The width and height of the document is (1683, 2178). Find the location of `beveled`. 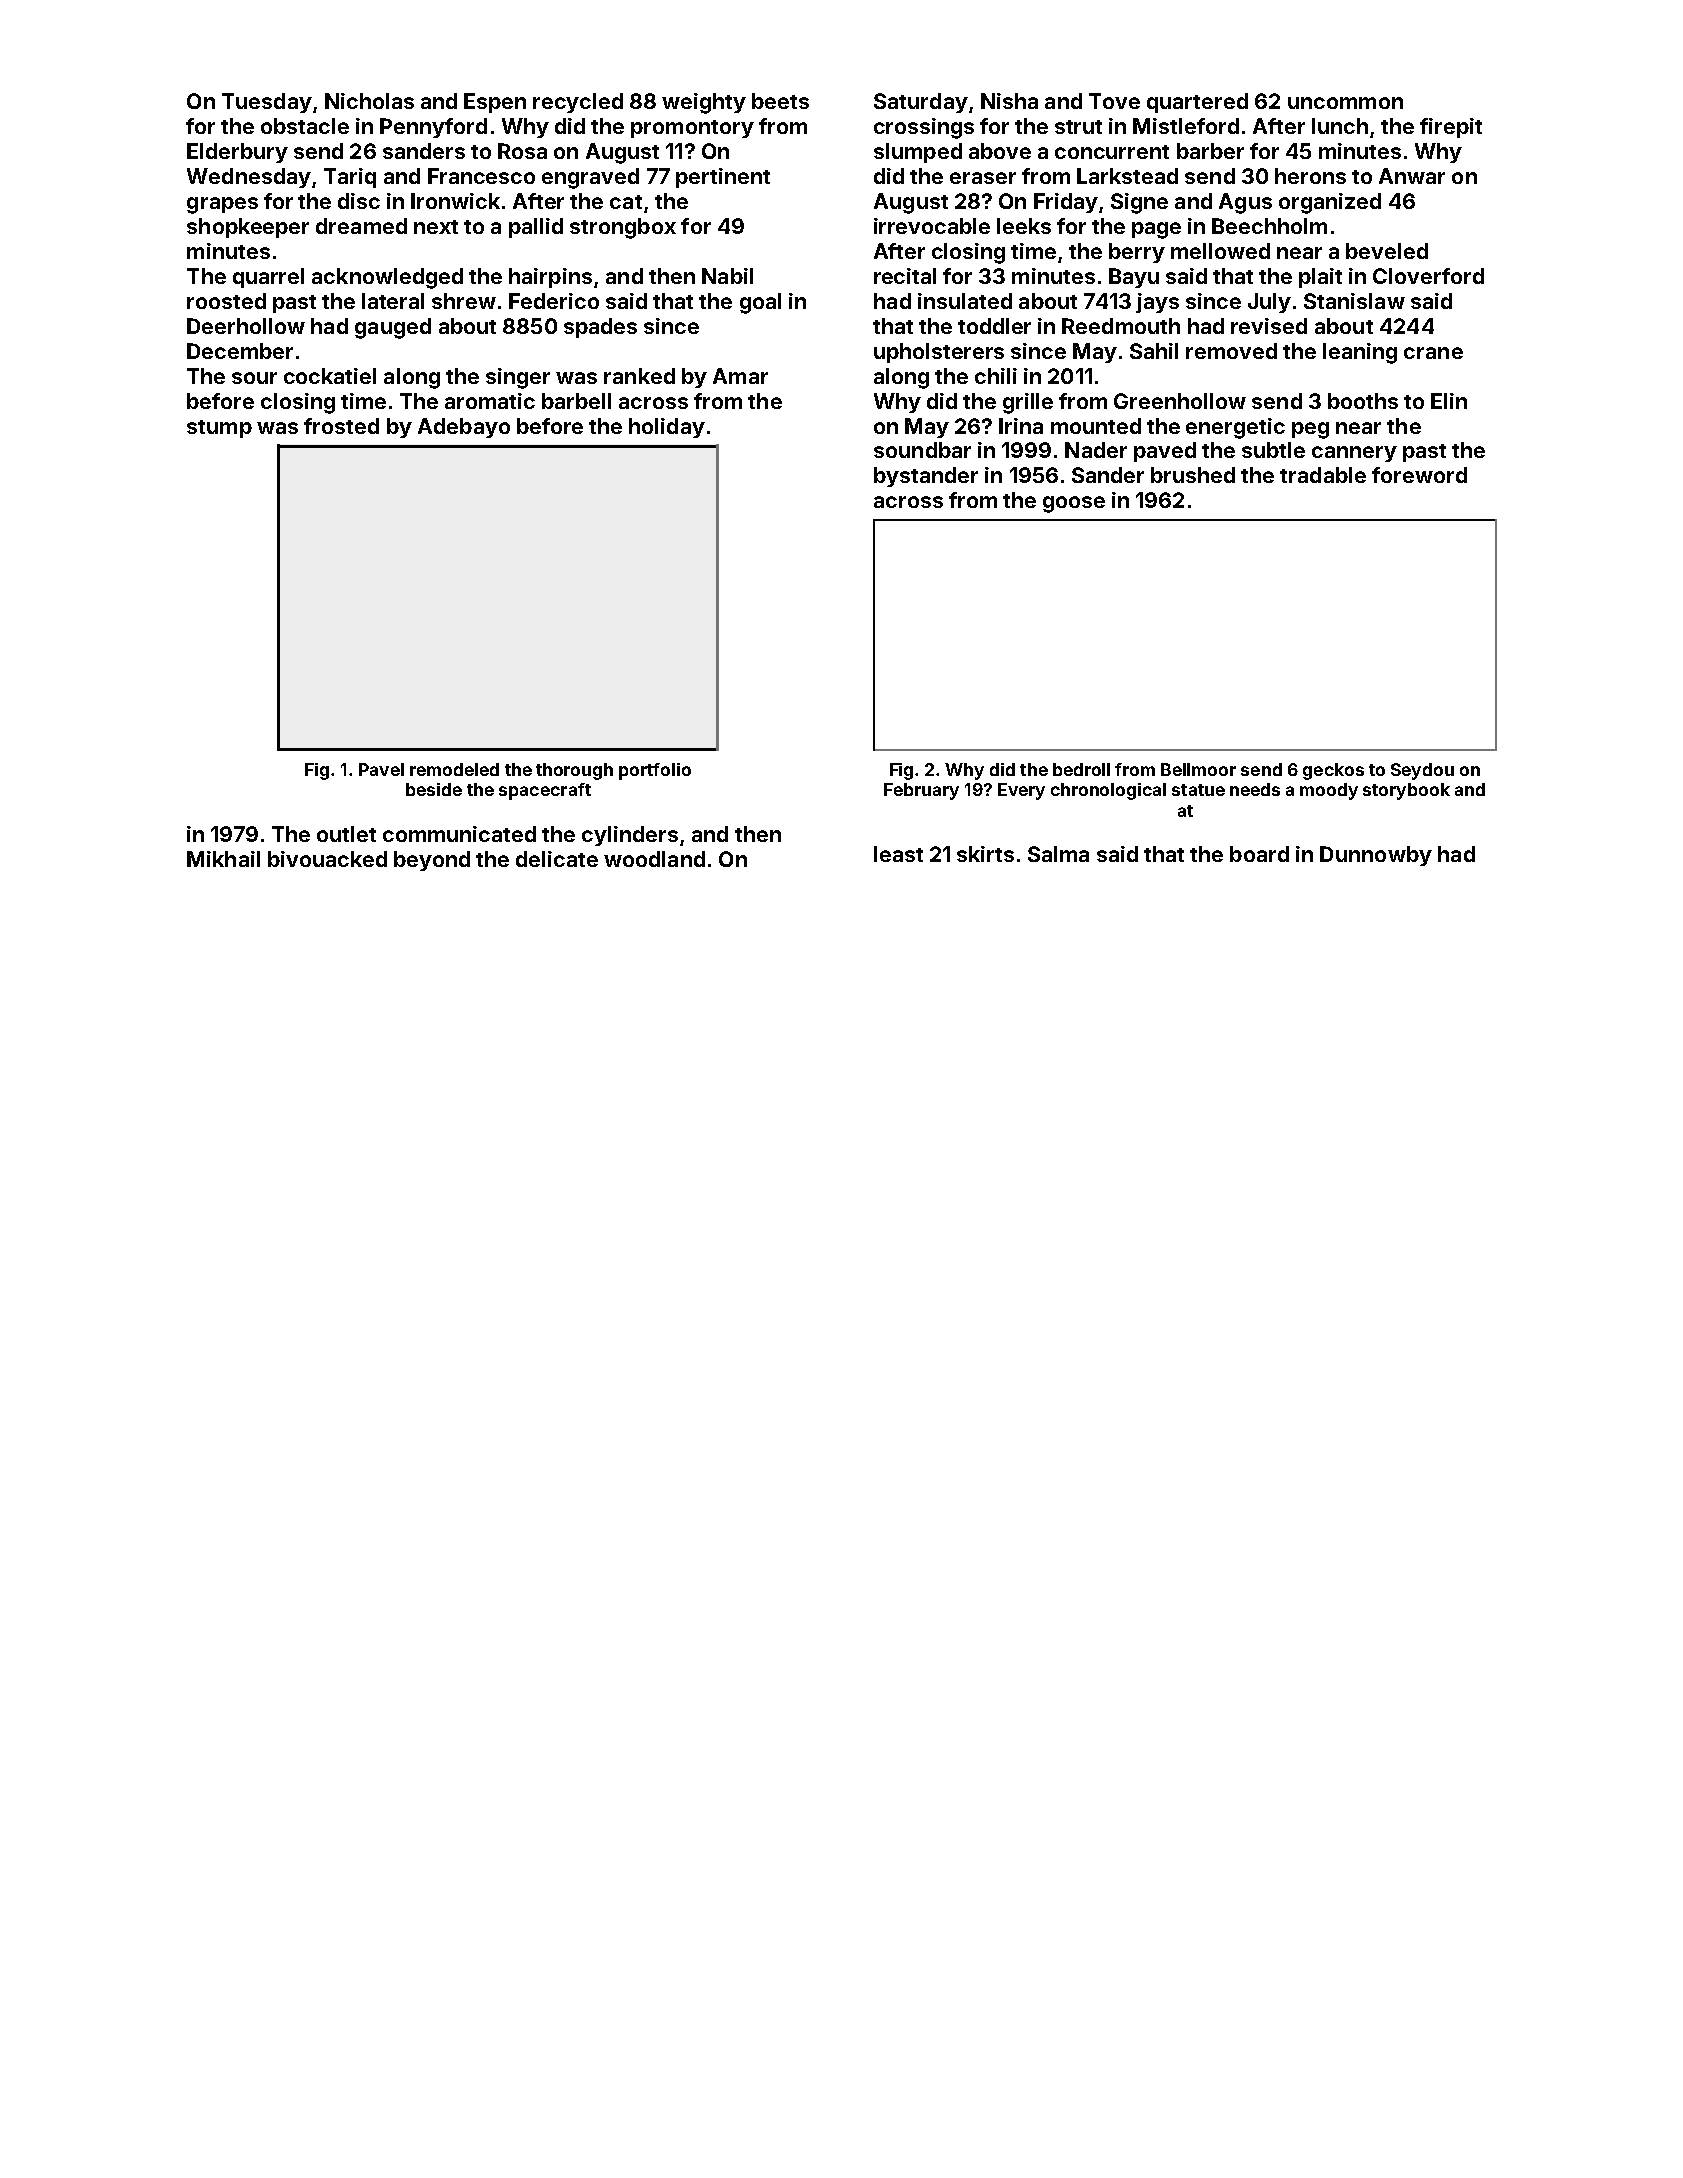

beveled is located at coordinates (1387, 251).
